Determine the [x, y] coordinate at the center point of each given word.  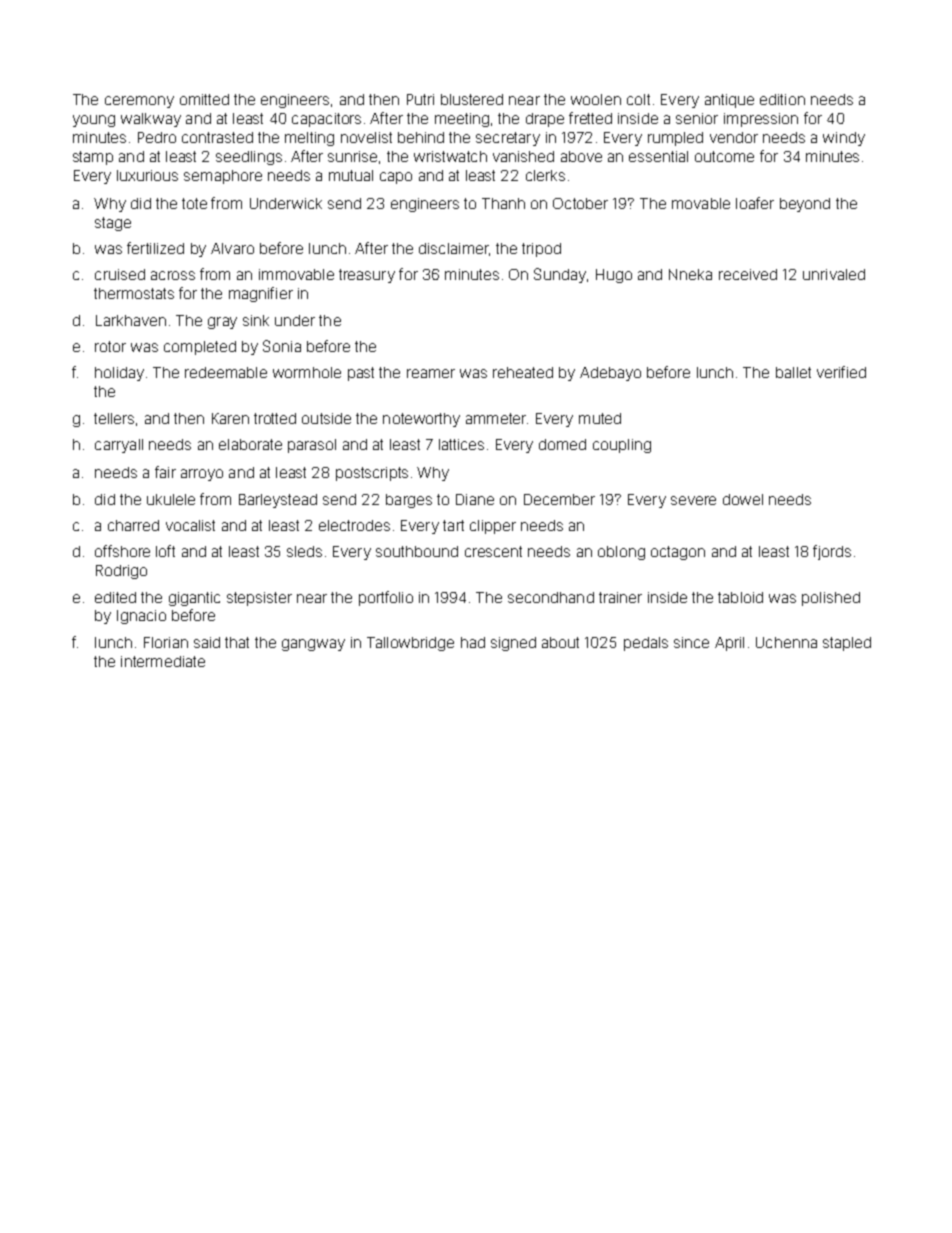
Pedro [157, 137]
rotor [110, 346]
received [748, 274]
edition [782, 99]
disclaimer [454, 248]
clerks [545, 175]
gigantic [194, 599]
